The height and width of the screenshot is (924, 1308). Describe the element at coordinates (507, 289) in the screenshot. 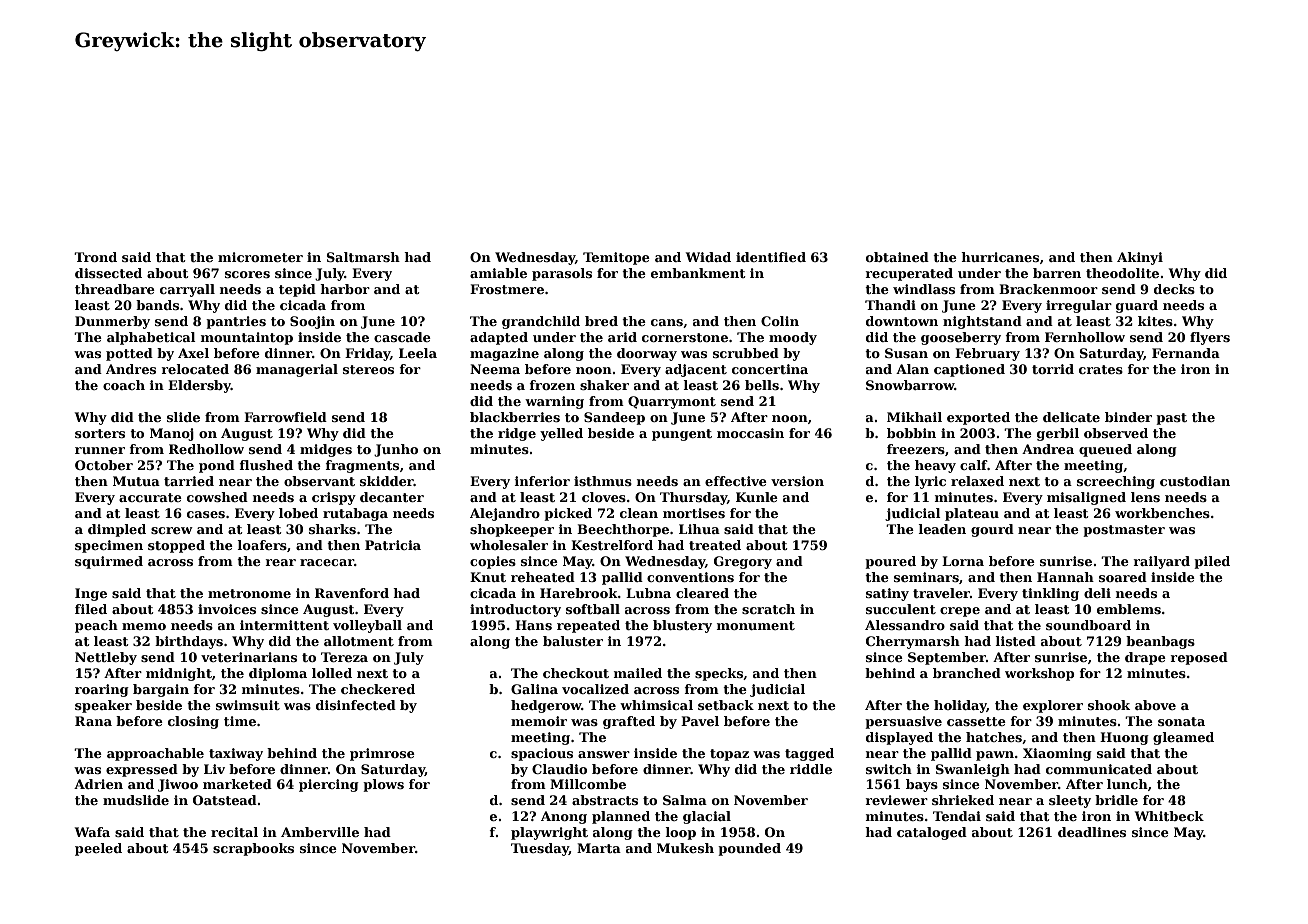

I see `Frostmere` at that location.
